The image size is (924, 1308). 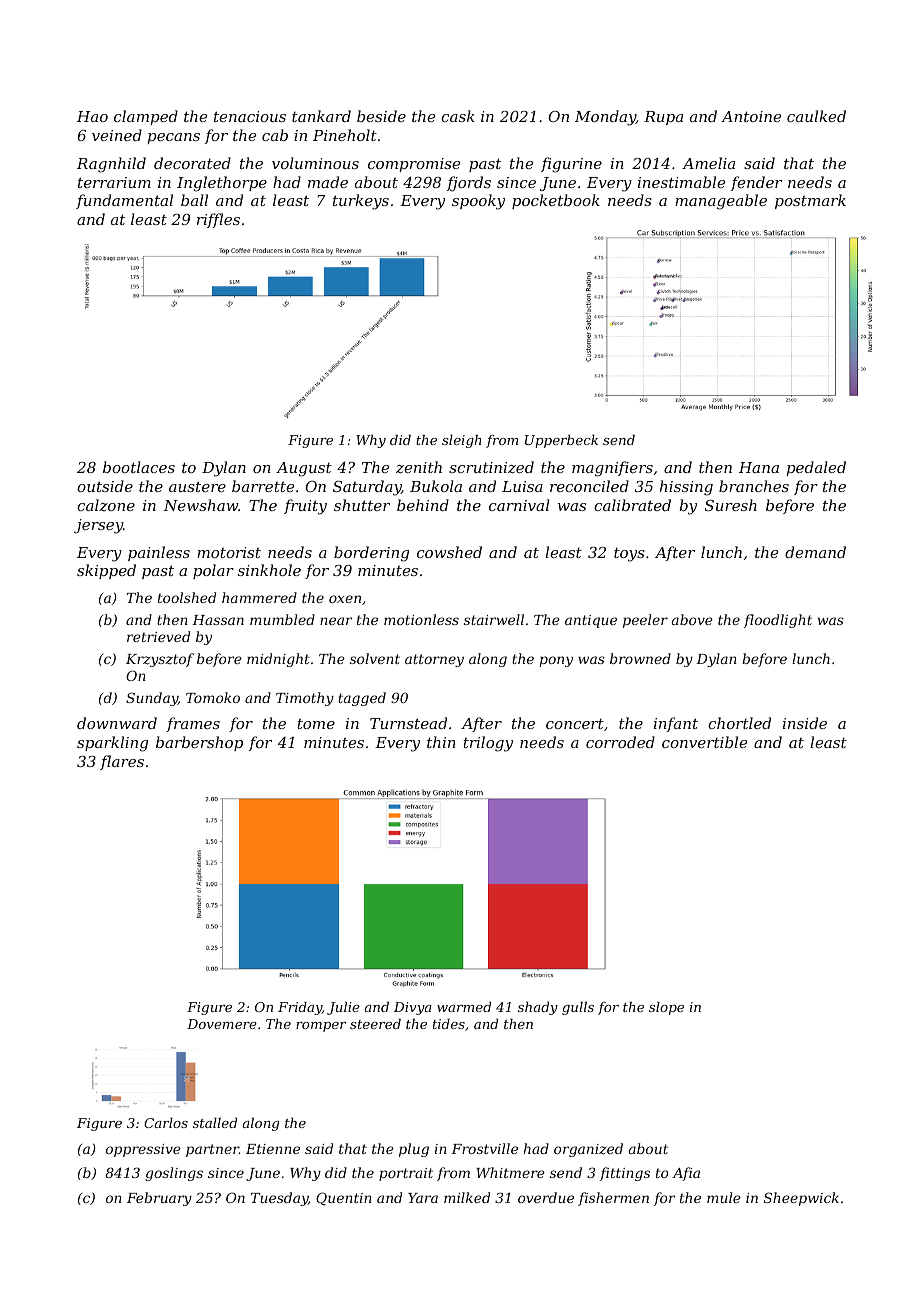 I want to click on sleigh, so click(x=462, y=441).
